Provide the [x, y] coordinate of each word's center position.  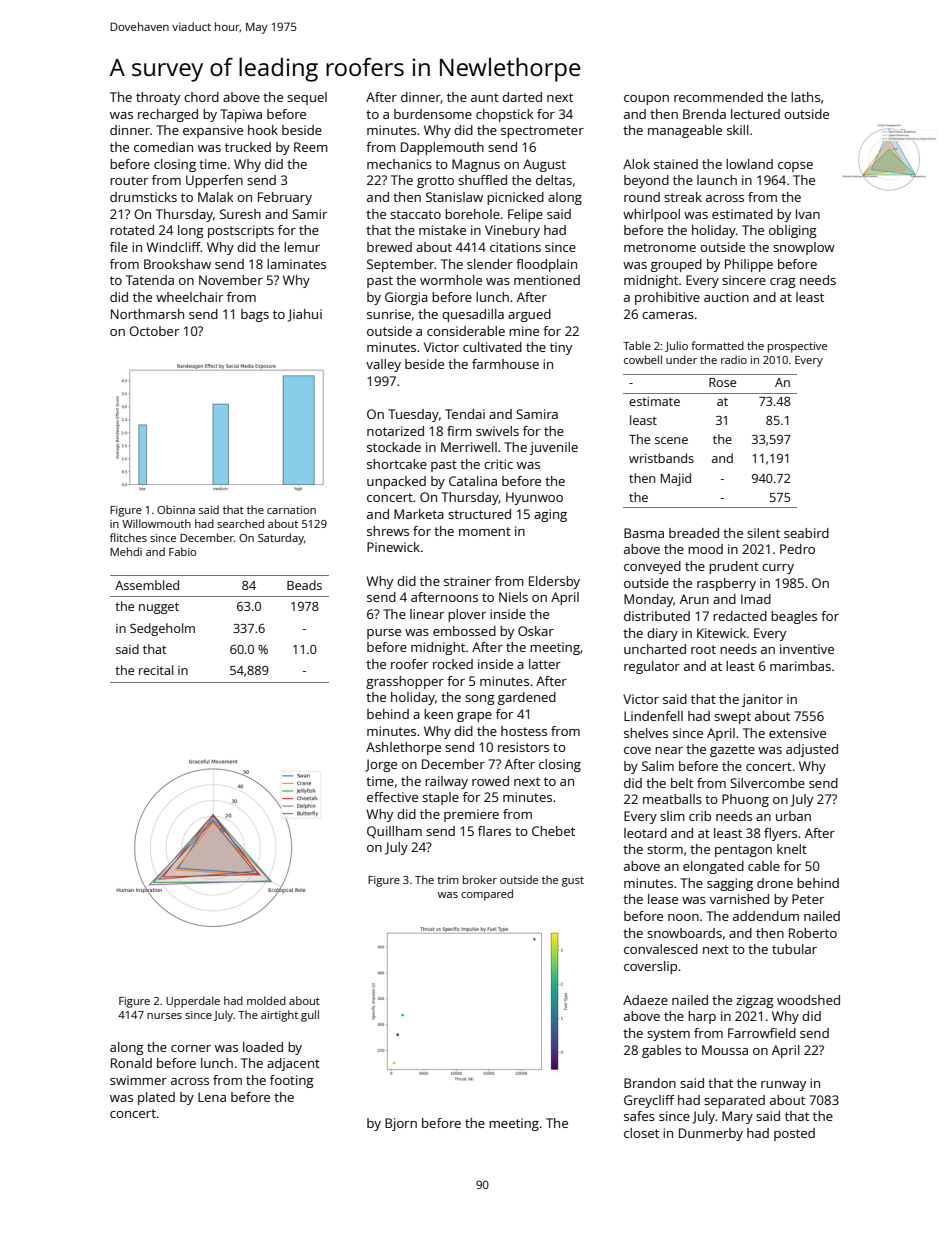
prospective [797, 347]
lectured [755, 114]
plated [156, 1098]
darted [522, 97]
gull [310, 1016]
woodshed [808, 1000]
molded [266, 1000]
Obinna [176, 509]
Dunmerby [711, 1134]
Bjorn [401, 1124]
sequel [307, 98]
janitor [762, 700]
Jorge [381, 765]
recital [156, 670]
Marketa [419, 514]
